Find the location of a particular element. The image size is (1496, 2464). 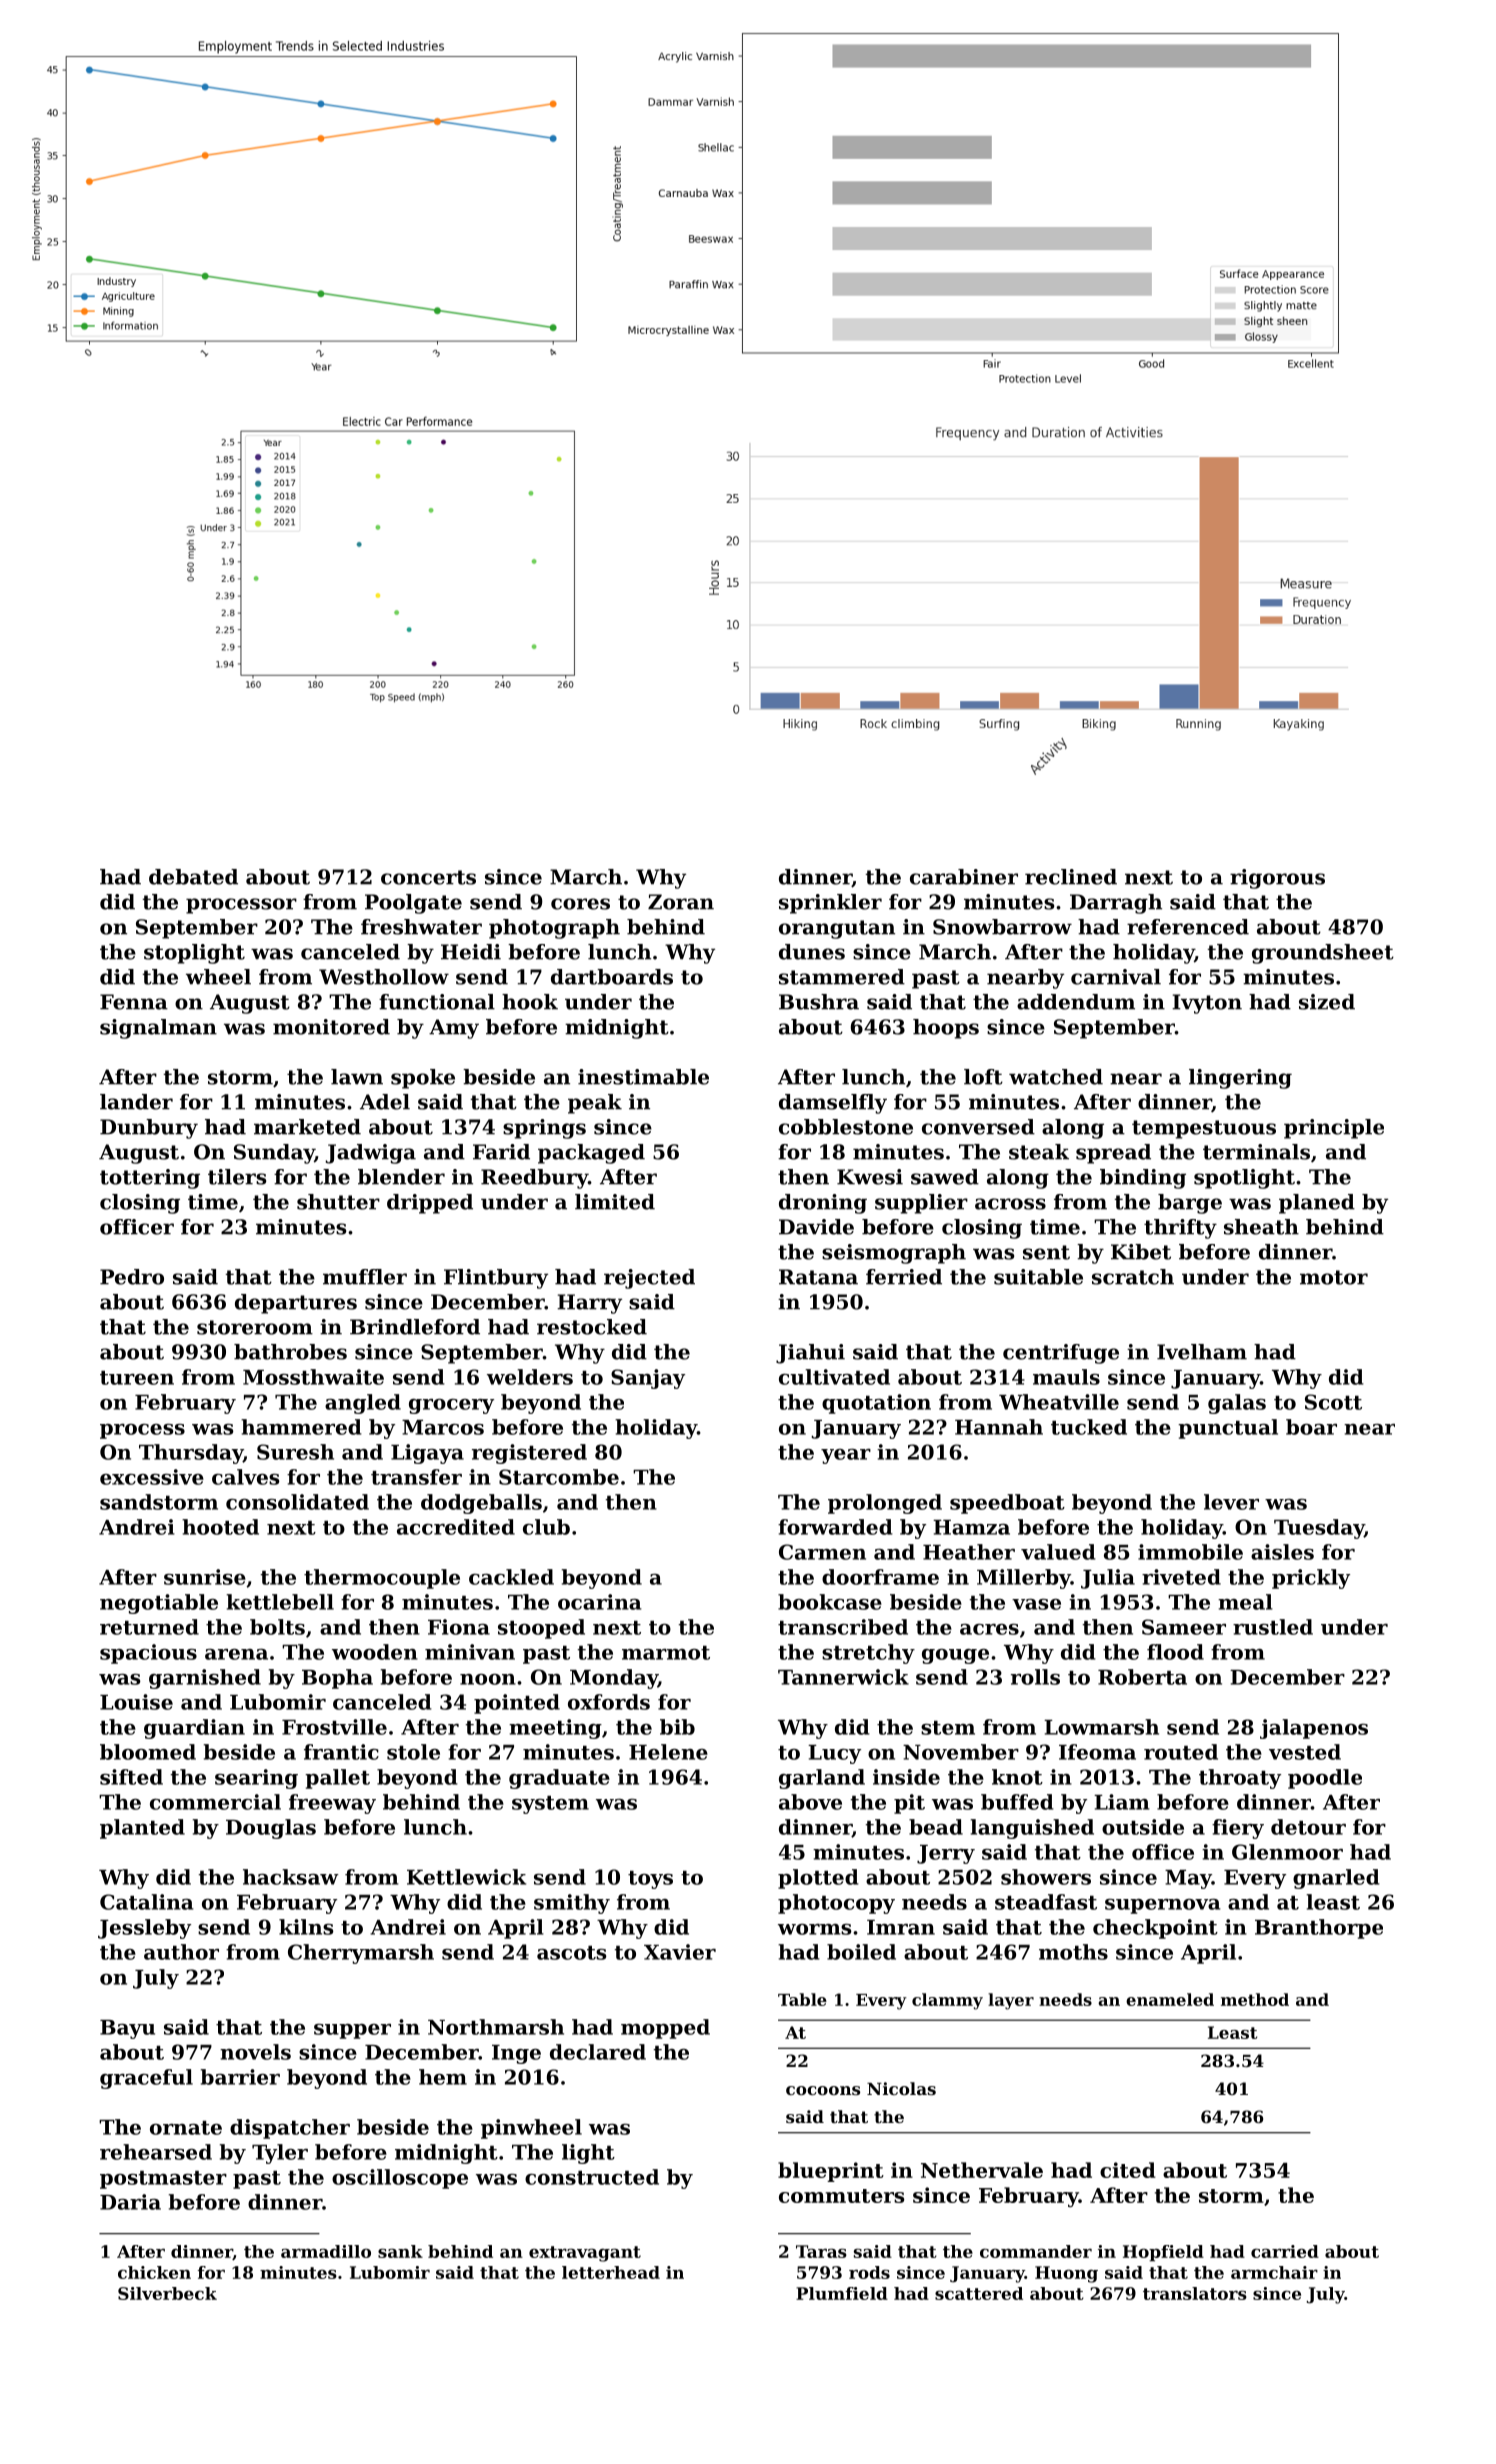

Zoran is located at coordinates (681, 902).
